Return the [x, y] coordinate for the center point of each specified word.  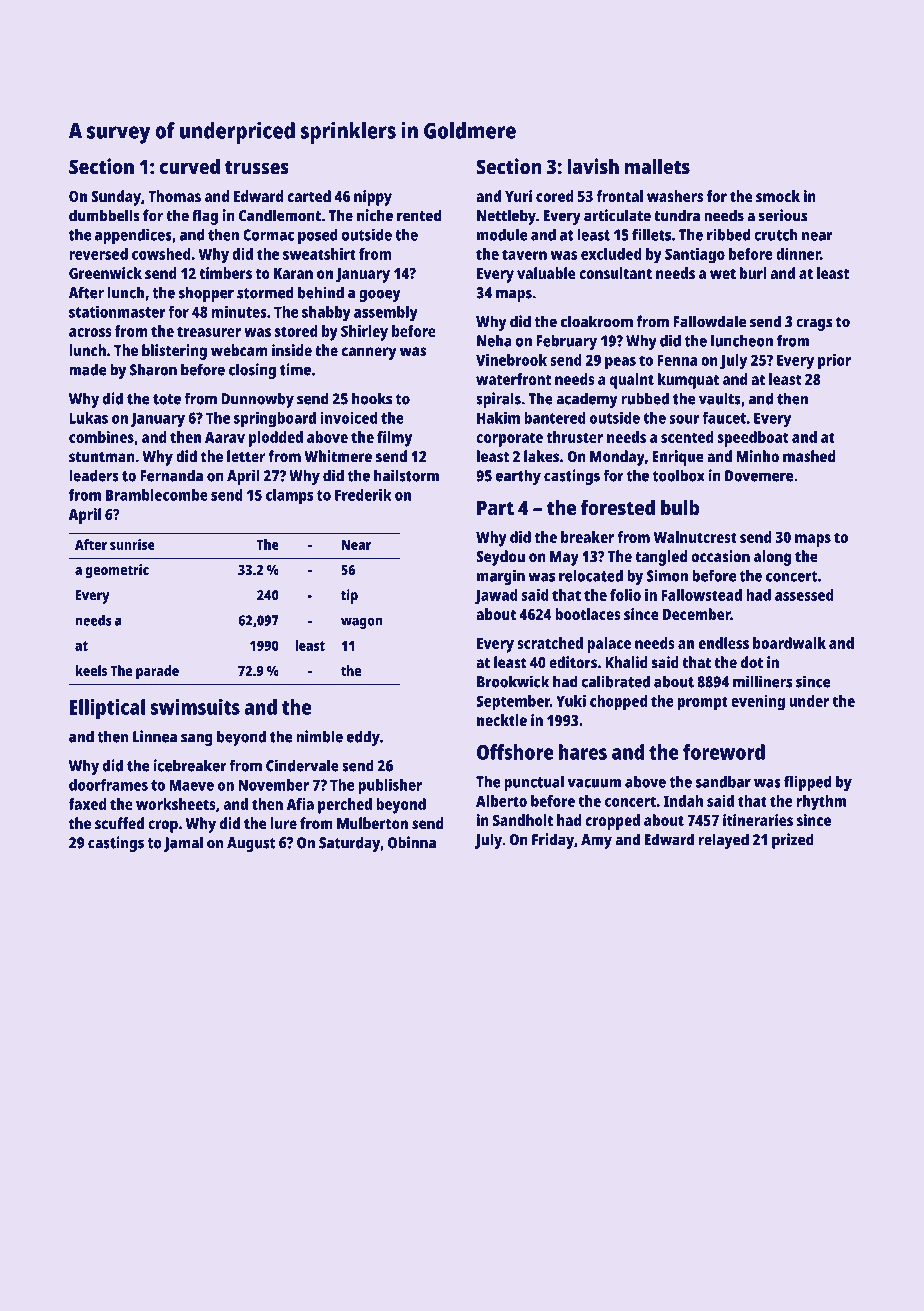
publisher [390, 786]
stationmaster [117, 311]
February [566, 342]
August [251, 844]
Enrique [678, 458]
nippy [373, 198]
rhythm [821, 803]
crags [814, 324]
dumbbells [104, 215]
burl [753, 273]
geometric [117, 571]
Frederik [363, 494]
